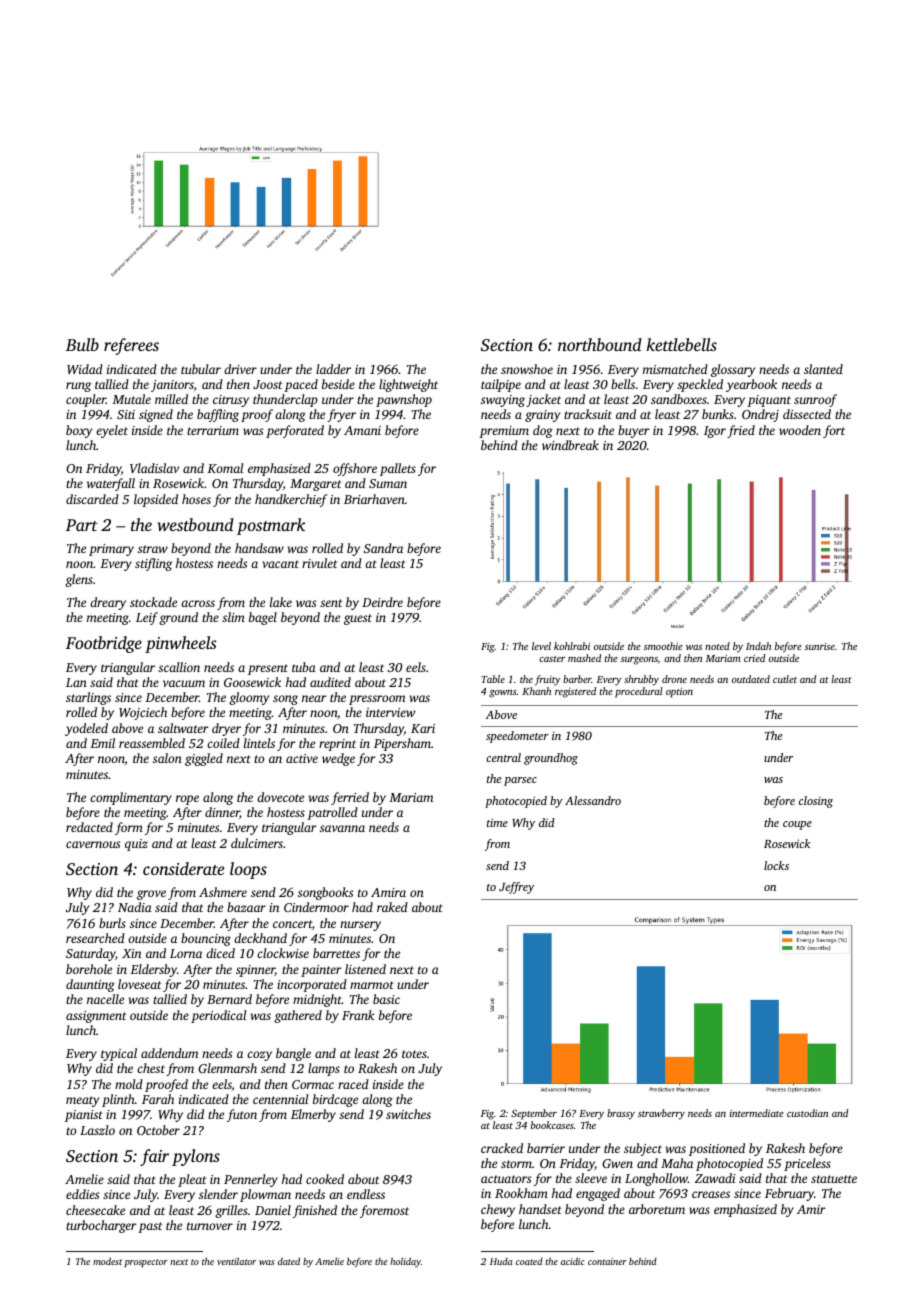  What do you see at coordinates (146, 1263) in the page?
I see `prospector` at bounding box center [146, 1263].
